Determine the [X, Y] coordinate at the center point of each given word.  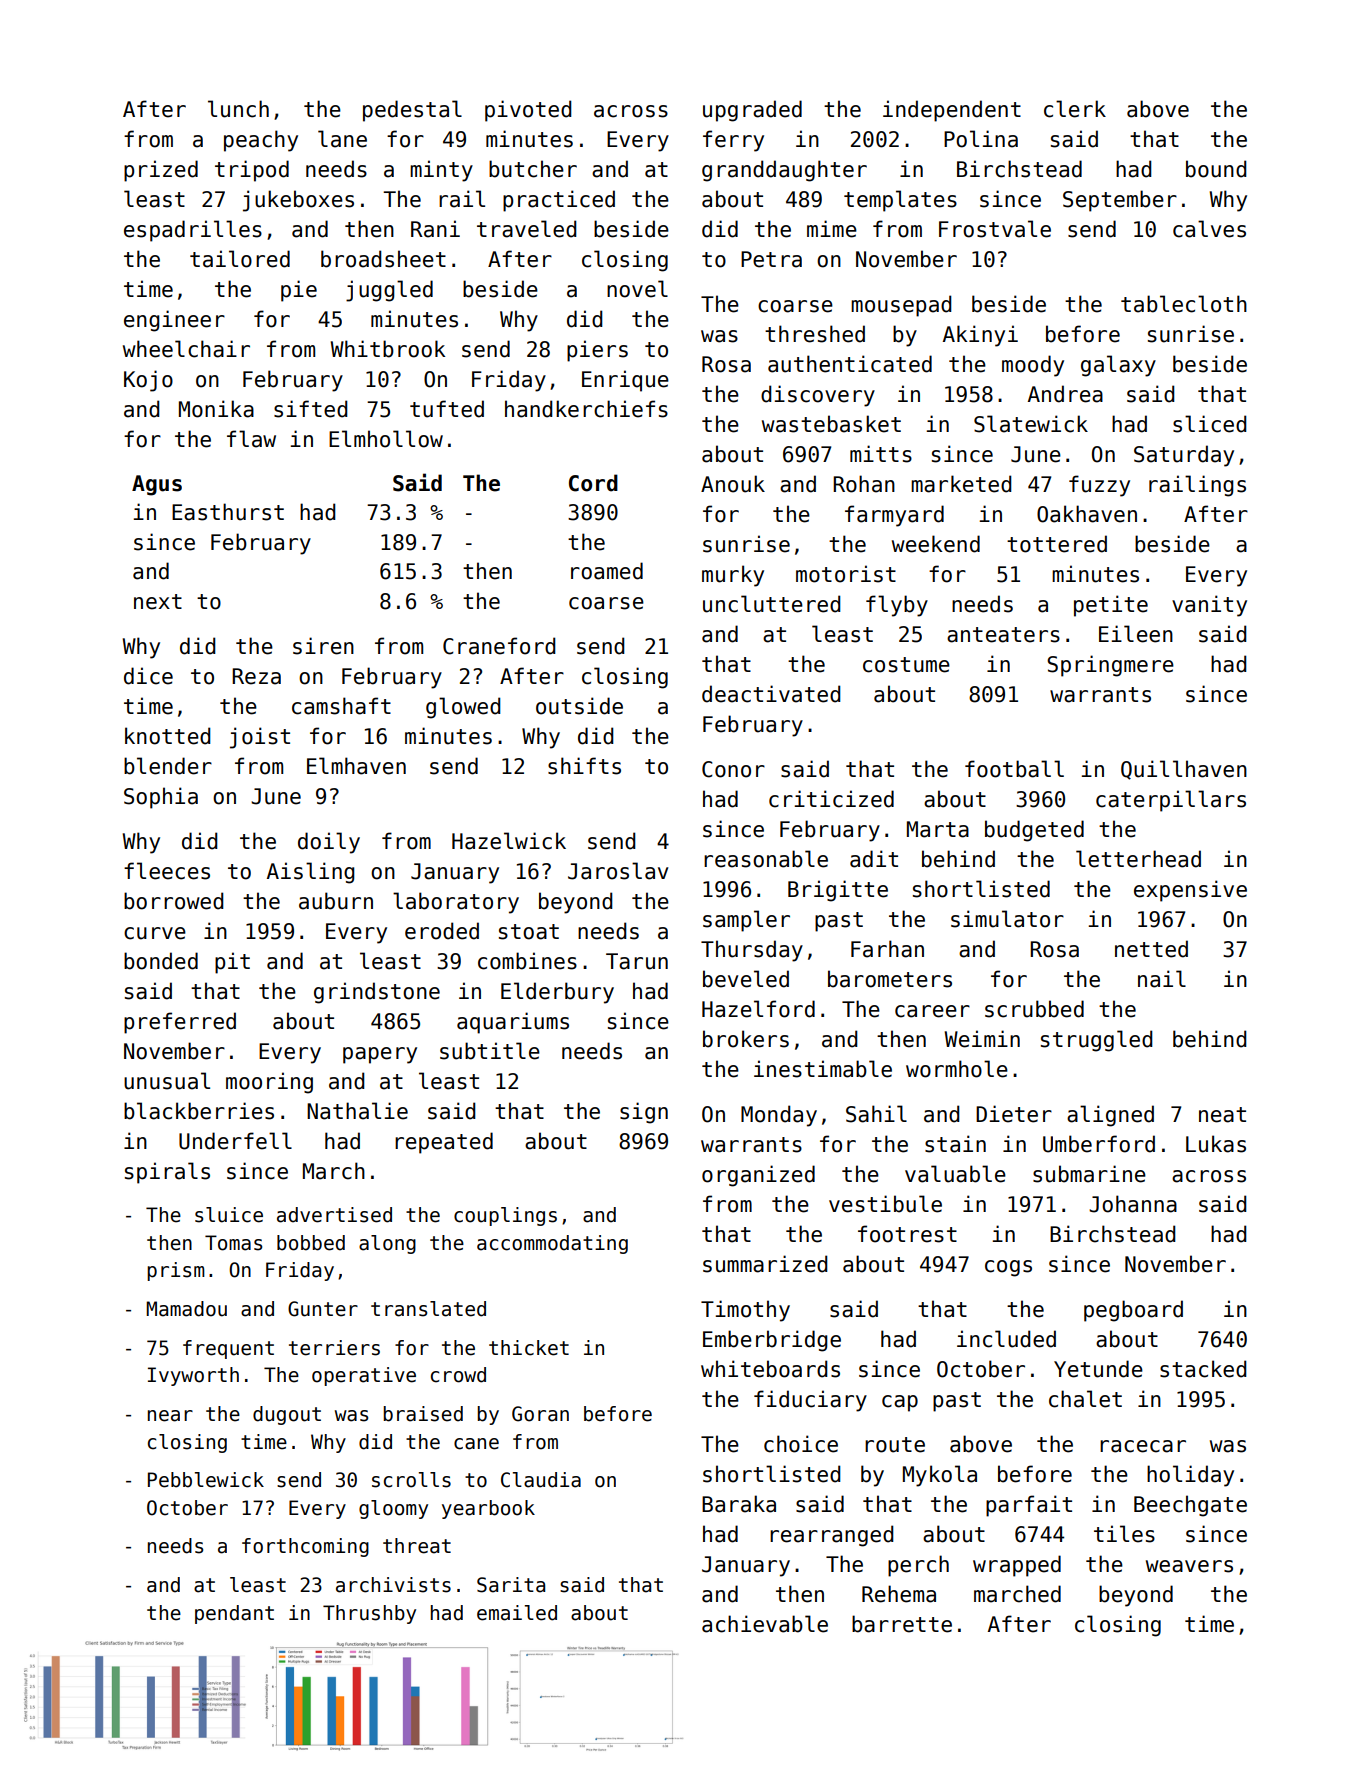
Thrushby [369, 1614]
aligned [1110, 1116]
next [158, 602]
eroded [442, 931]
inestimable [823, 1069]
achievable [765, 1624]
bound [1216, 169]
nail [1162, 979]
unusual [167, 1081]
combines [527, 961]
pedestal [412, 111]
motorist [846, 574]
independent [952, 111]
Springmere [1110, 666]
